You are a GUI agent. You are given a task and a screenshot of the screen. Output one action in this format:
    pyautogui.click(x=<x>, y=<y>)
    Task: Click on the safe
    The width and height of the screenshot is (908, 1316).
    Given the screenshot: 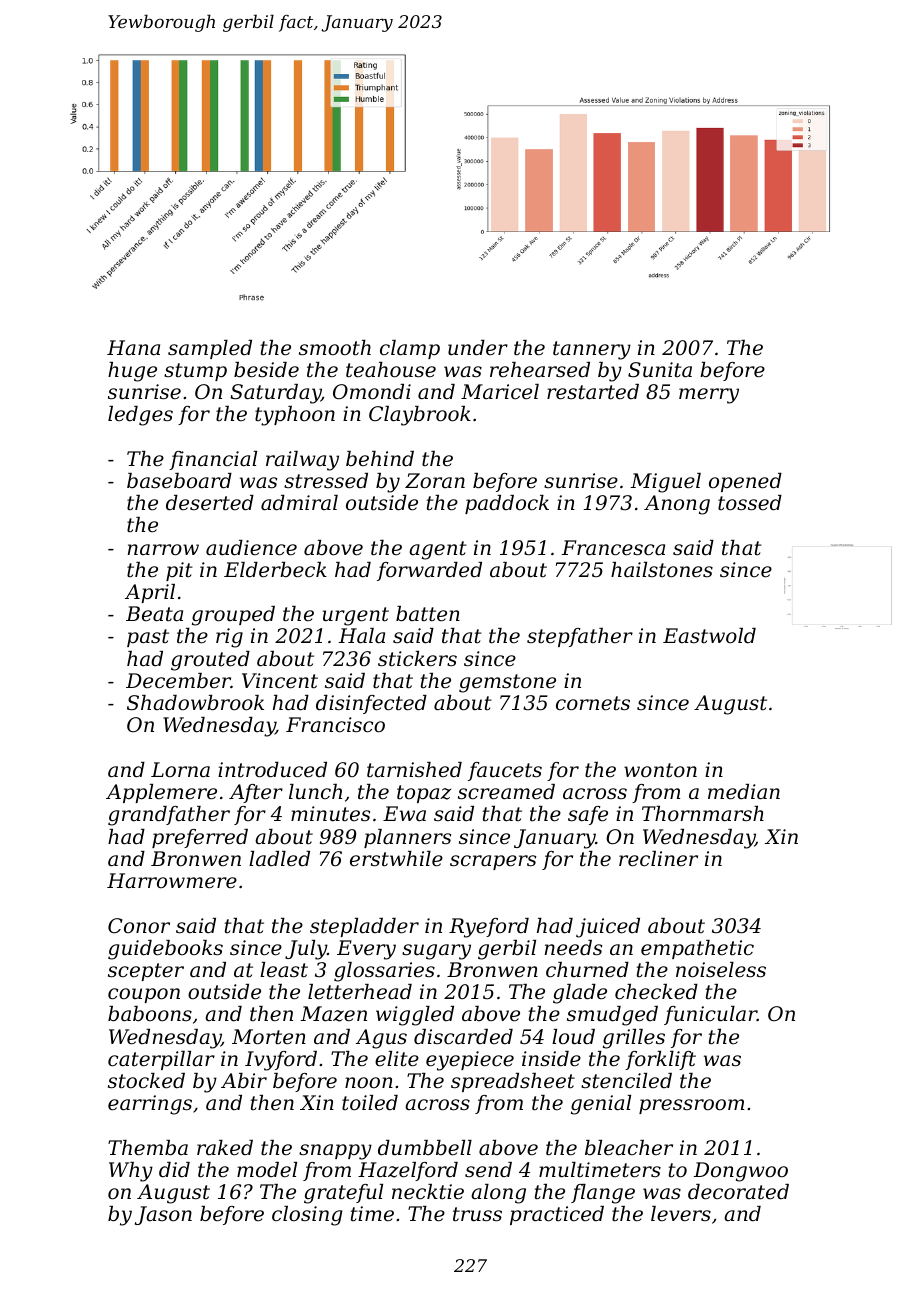 What is the action you would take?
    pyautogui.click(x=588, y=815)
